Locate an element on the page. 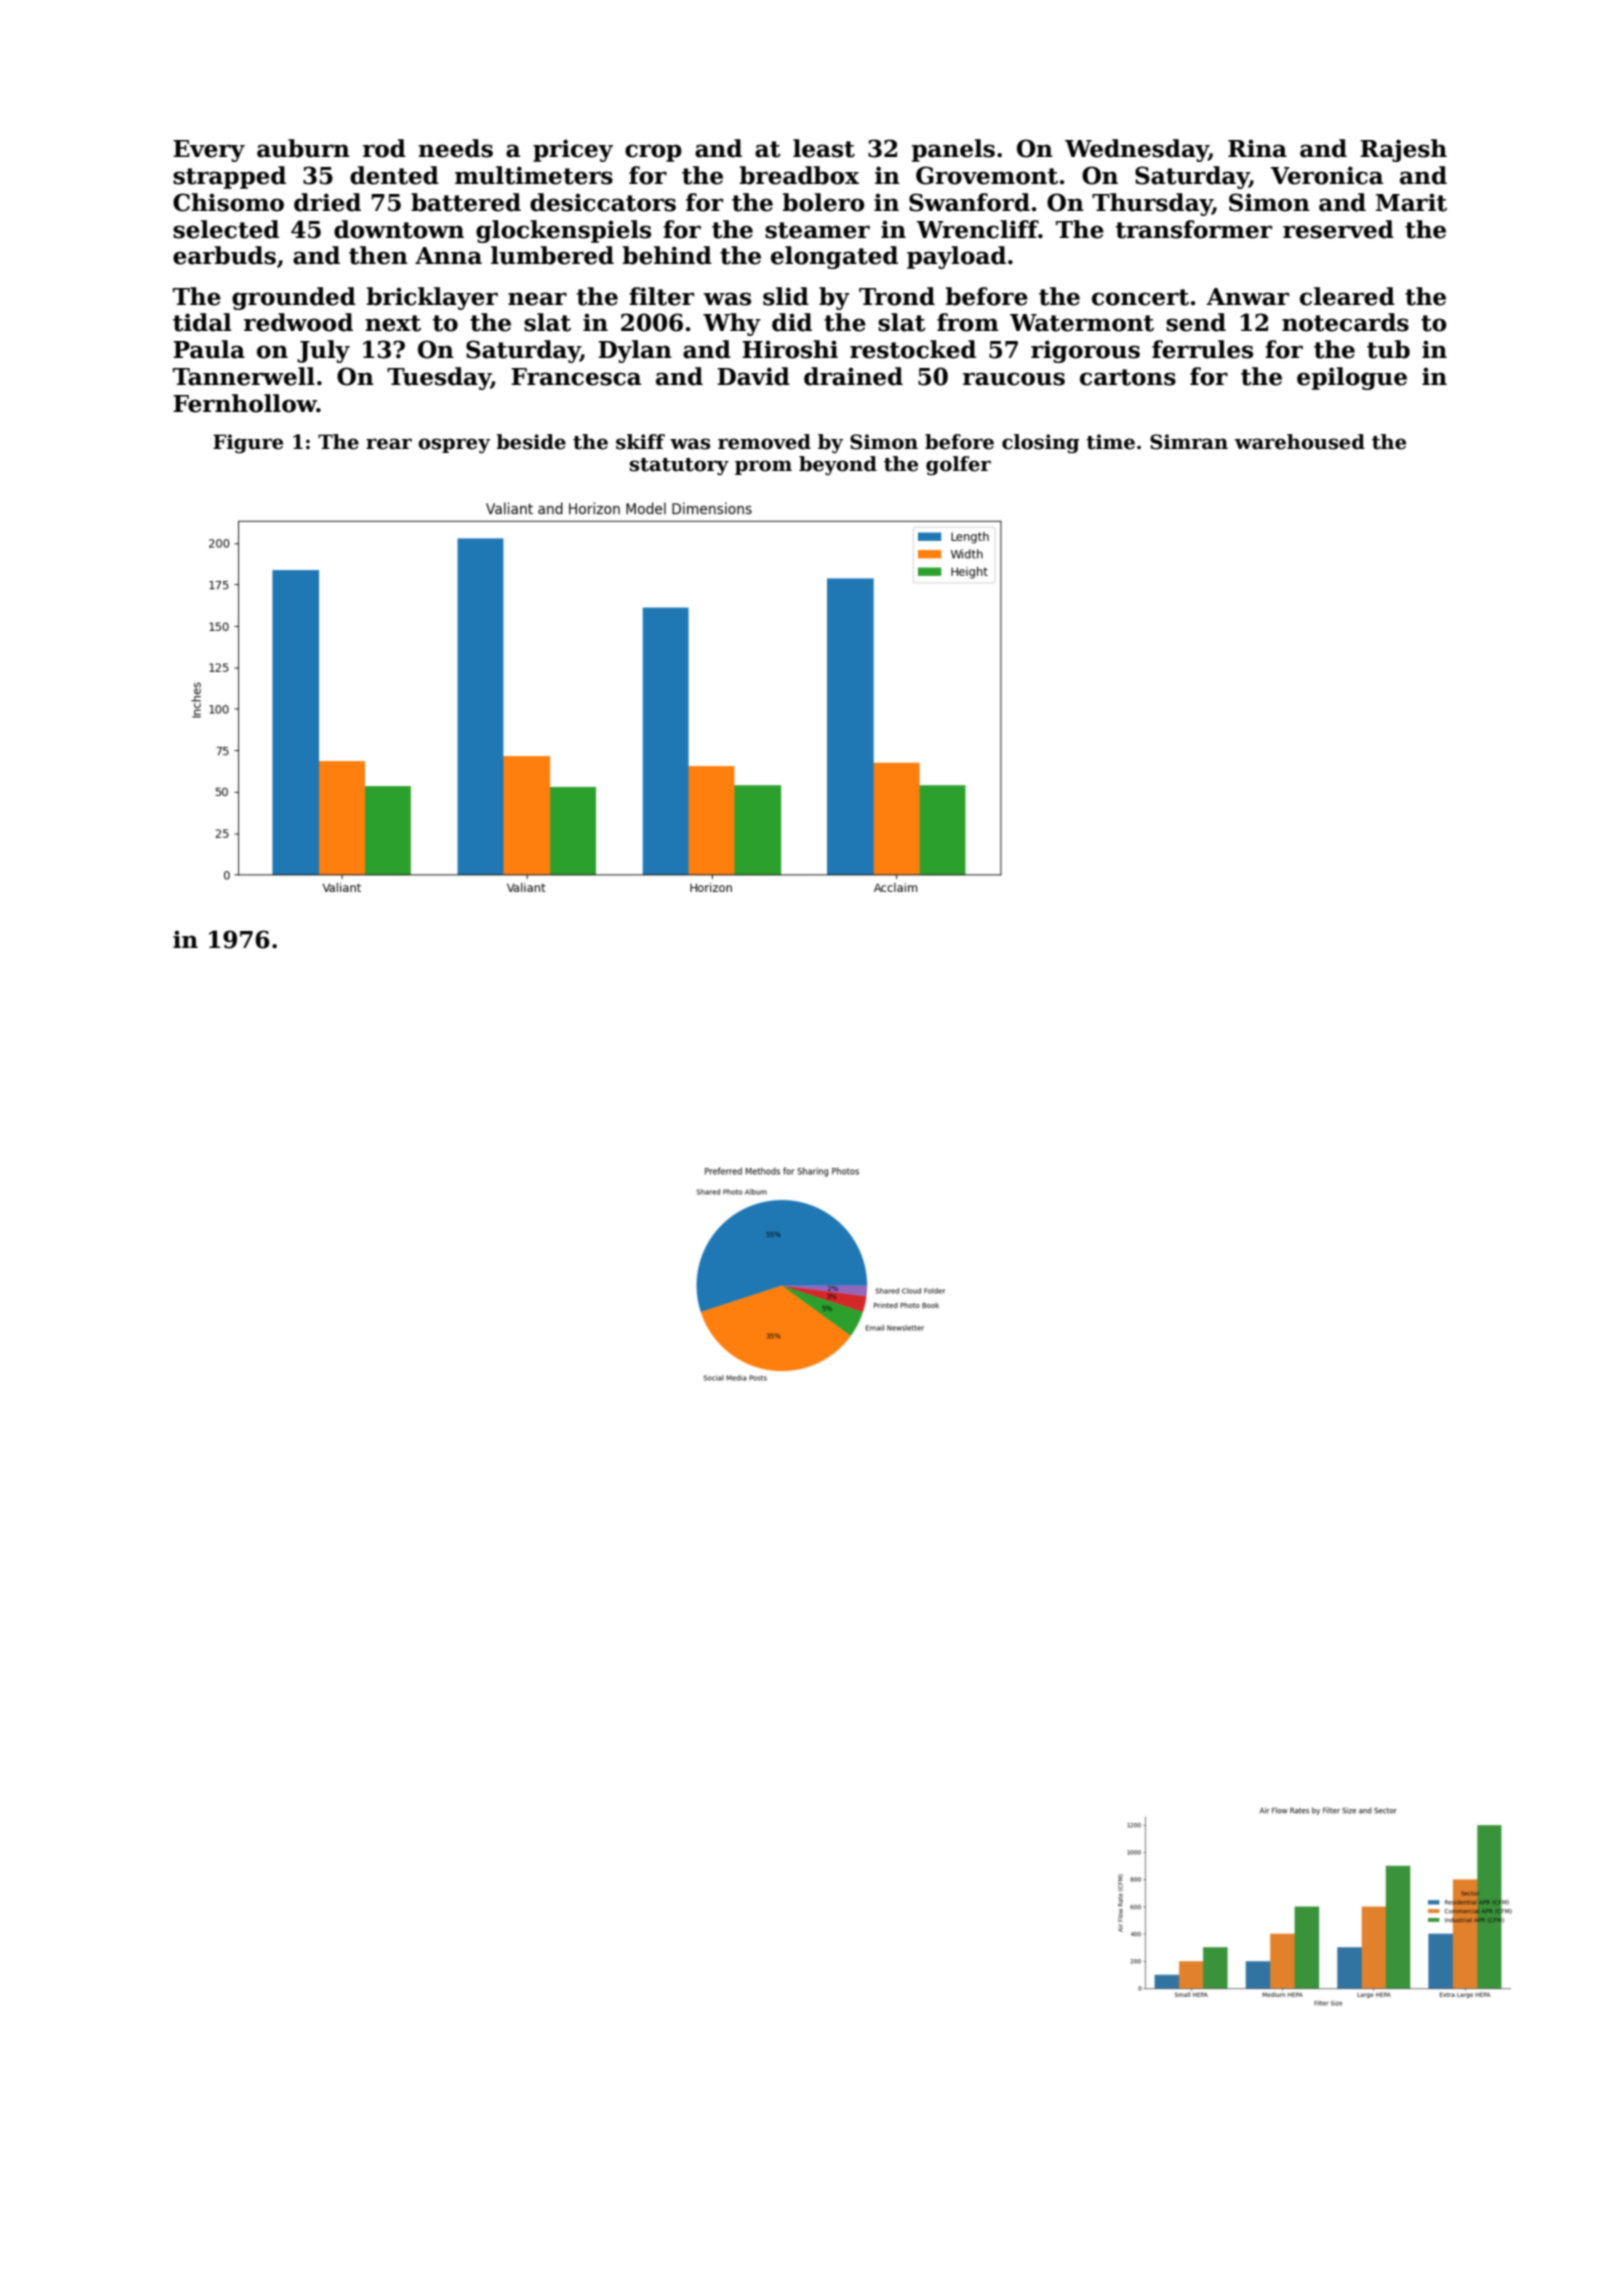  prom is located at coordinates (763, 467).
